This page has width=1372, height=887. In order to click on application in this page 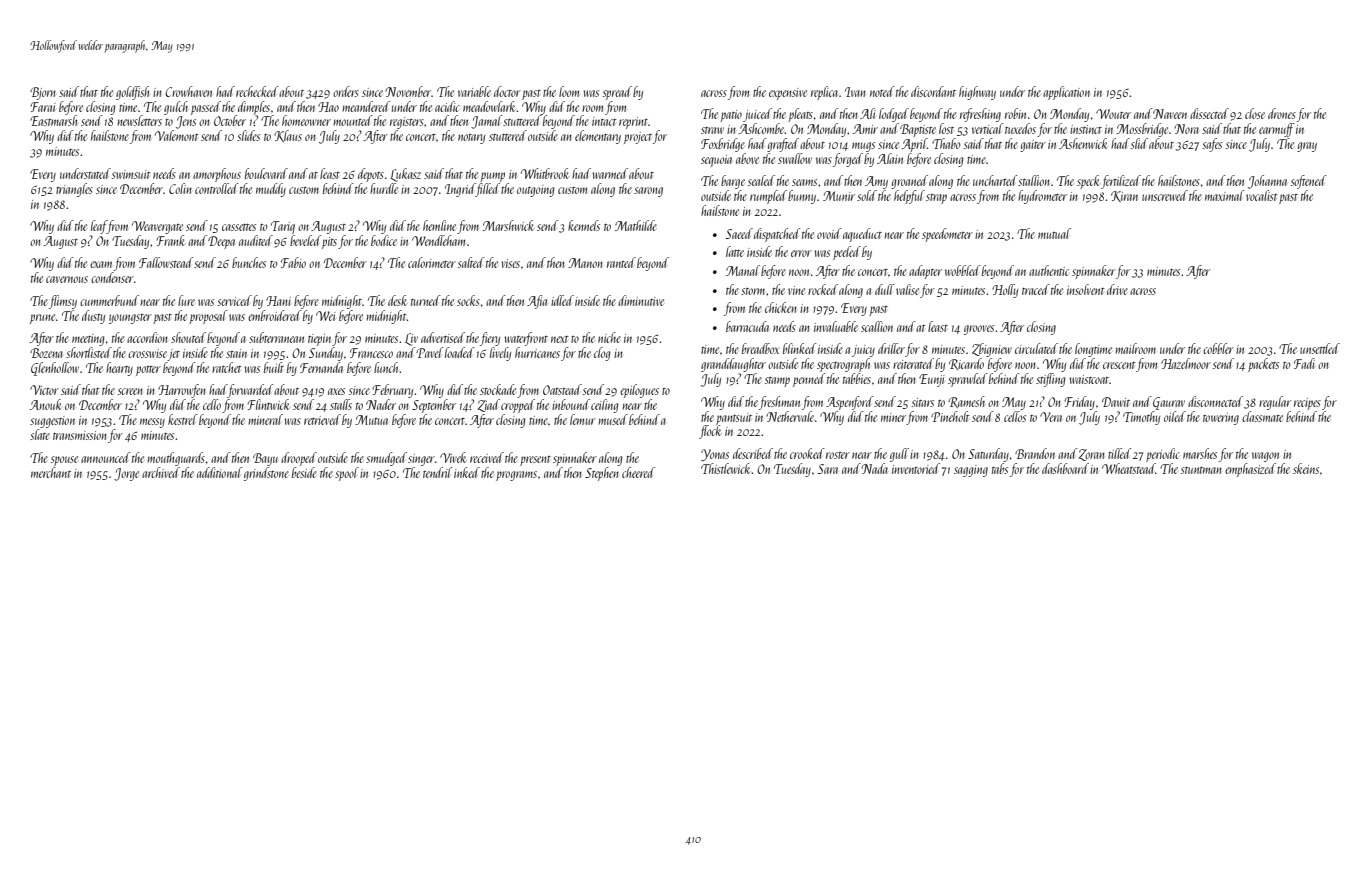, I will do `click(1066, 93)`.
